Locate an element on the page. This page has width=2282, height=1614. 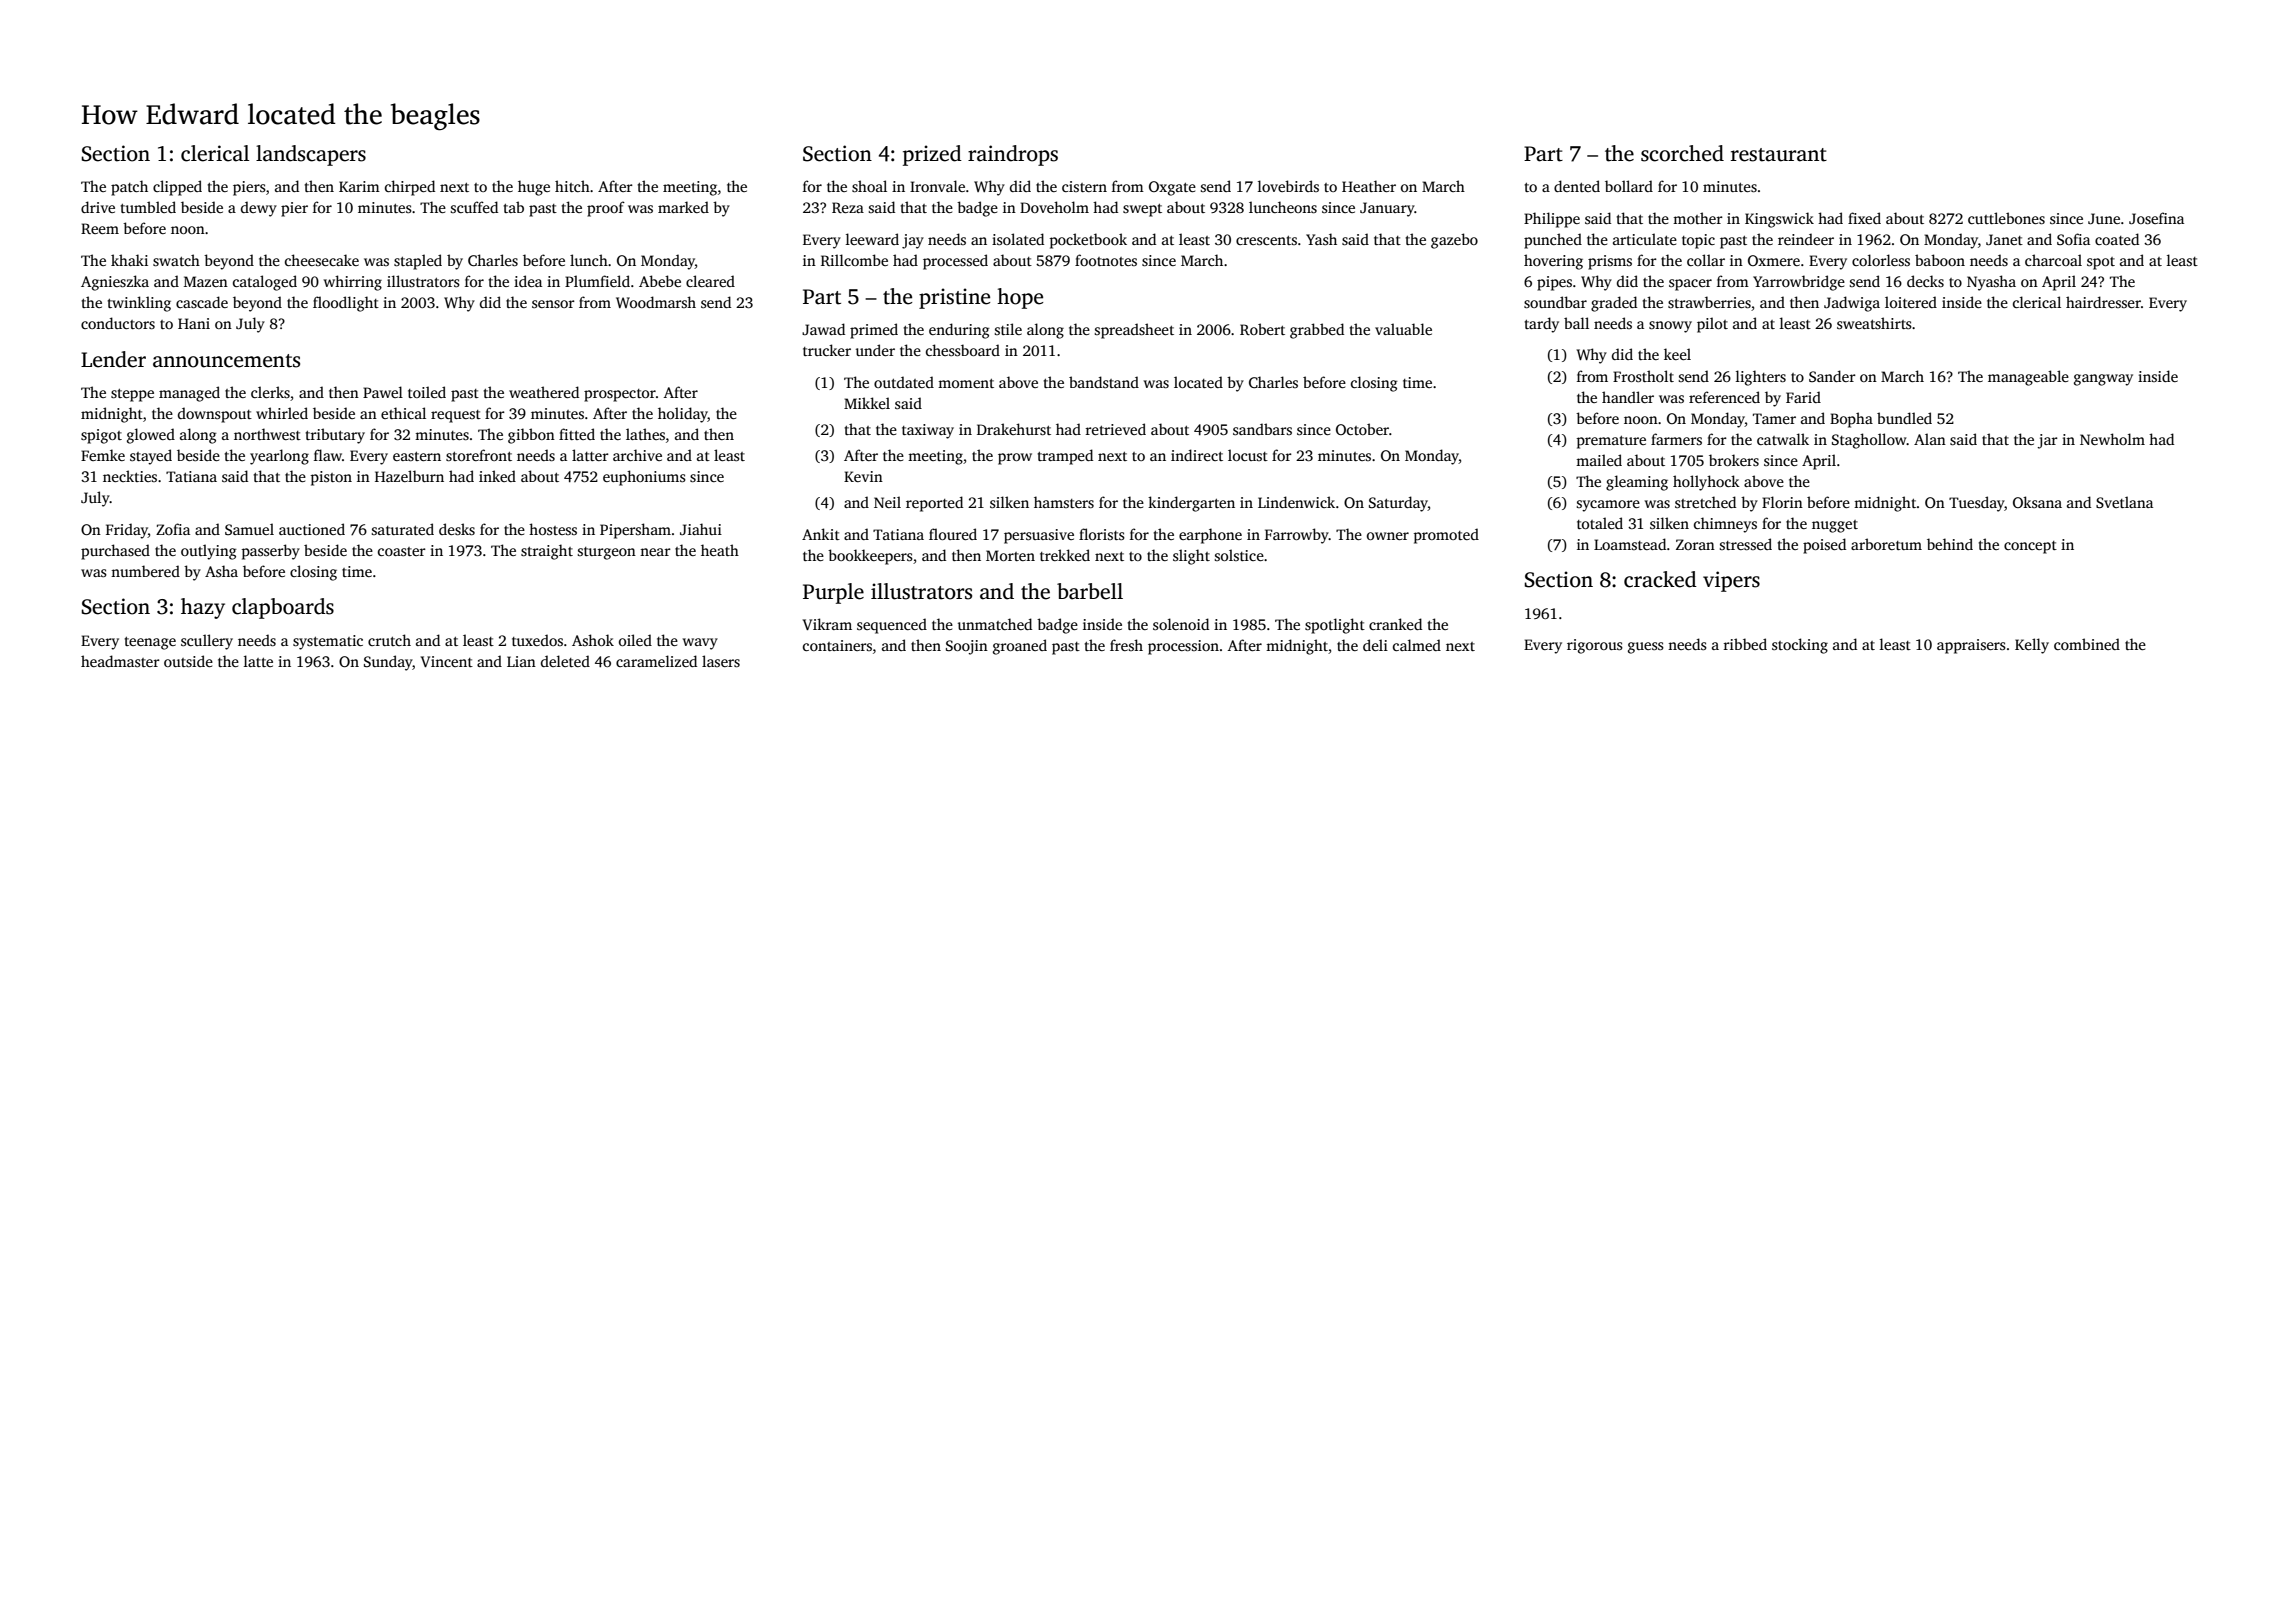
weathered is located at coordinates (544, 392).
